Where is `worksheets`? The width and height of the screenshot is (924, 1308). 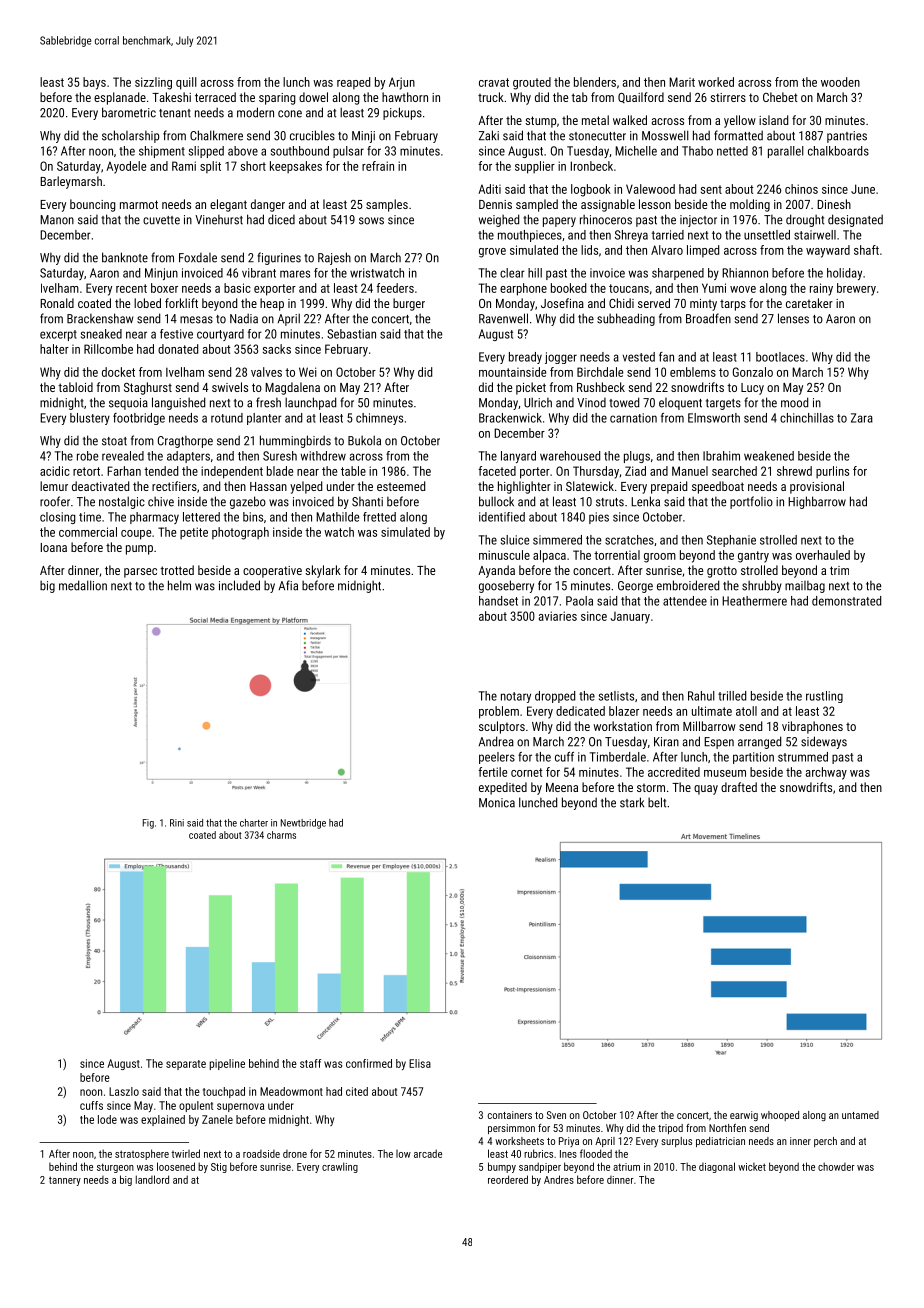 worksheets is located at coordinates (519, 1141).
